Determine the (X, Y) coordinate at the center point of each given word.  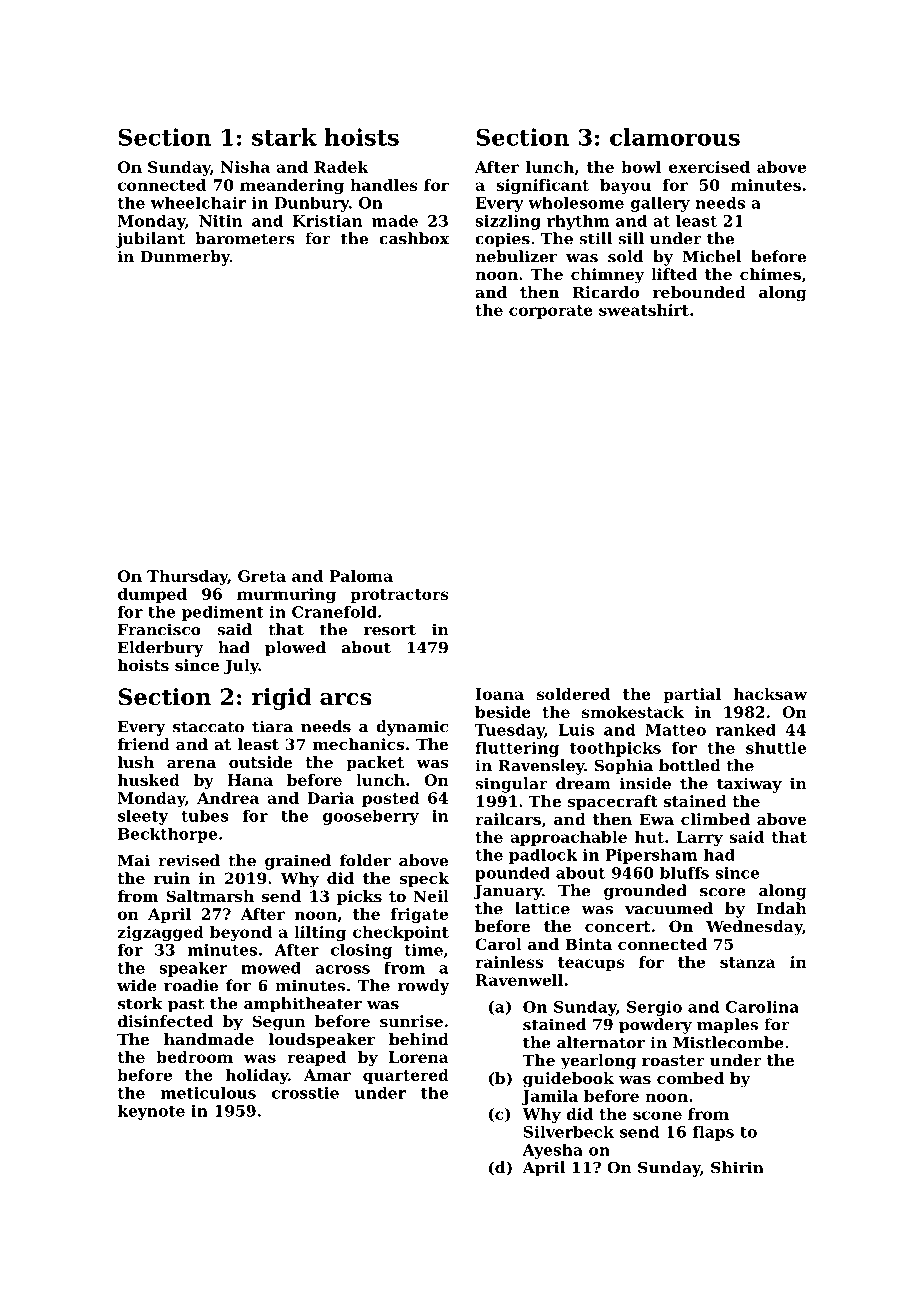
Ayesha (553, 1151)
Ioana (500, 694)
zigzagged (161, 933)
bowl (641, 167)
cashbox (414, 238)
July (241, 667)
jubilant (150, 240)
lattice (542, 908)
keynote (151, 1112)
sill (631, 238)
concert (617, 926)
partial (692, 695)
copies (502, 240)
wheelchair (198, 203)
